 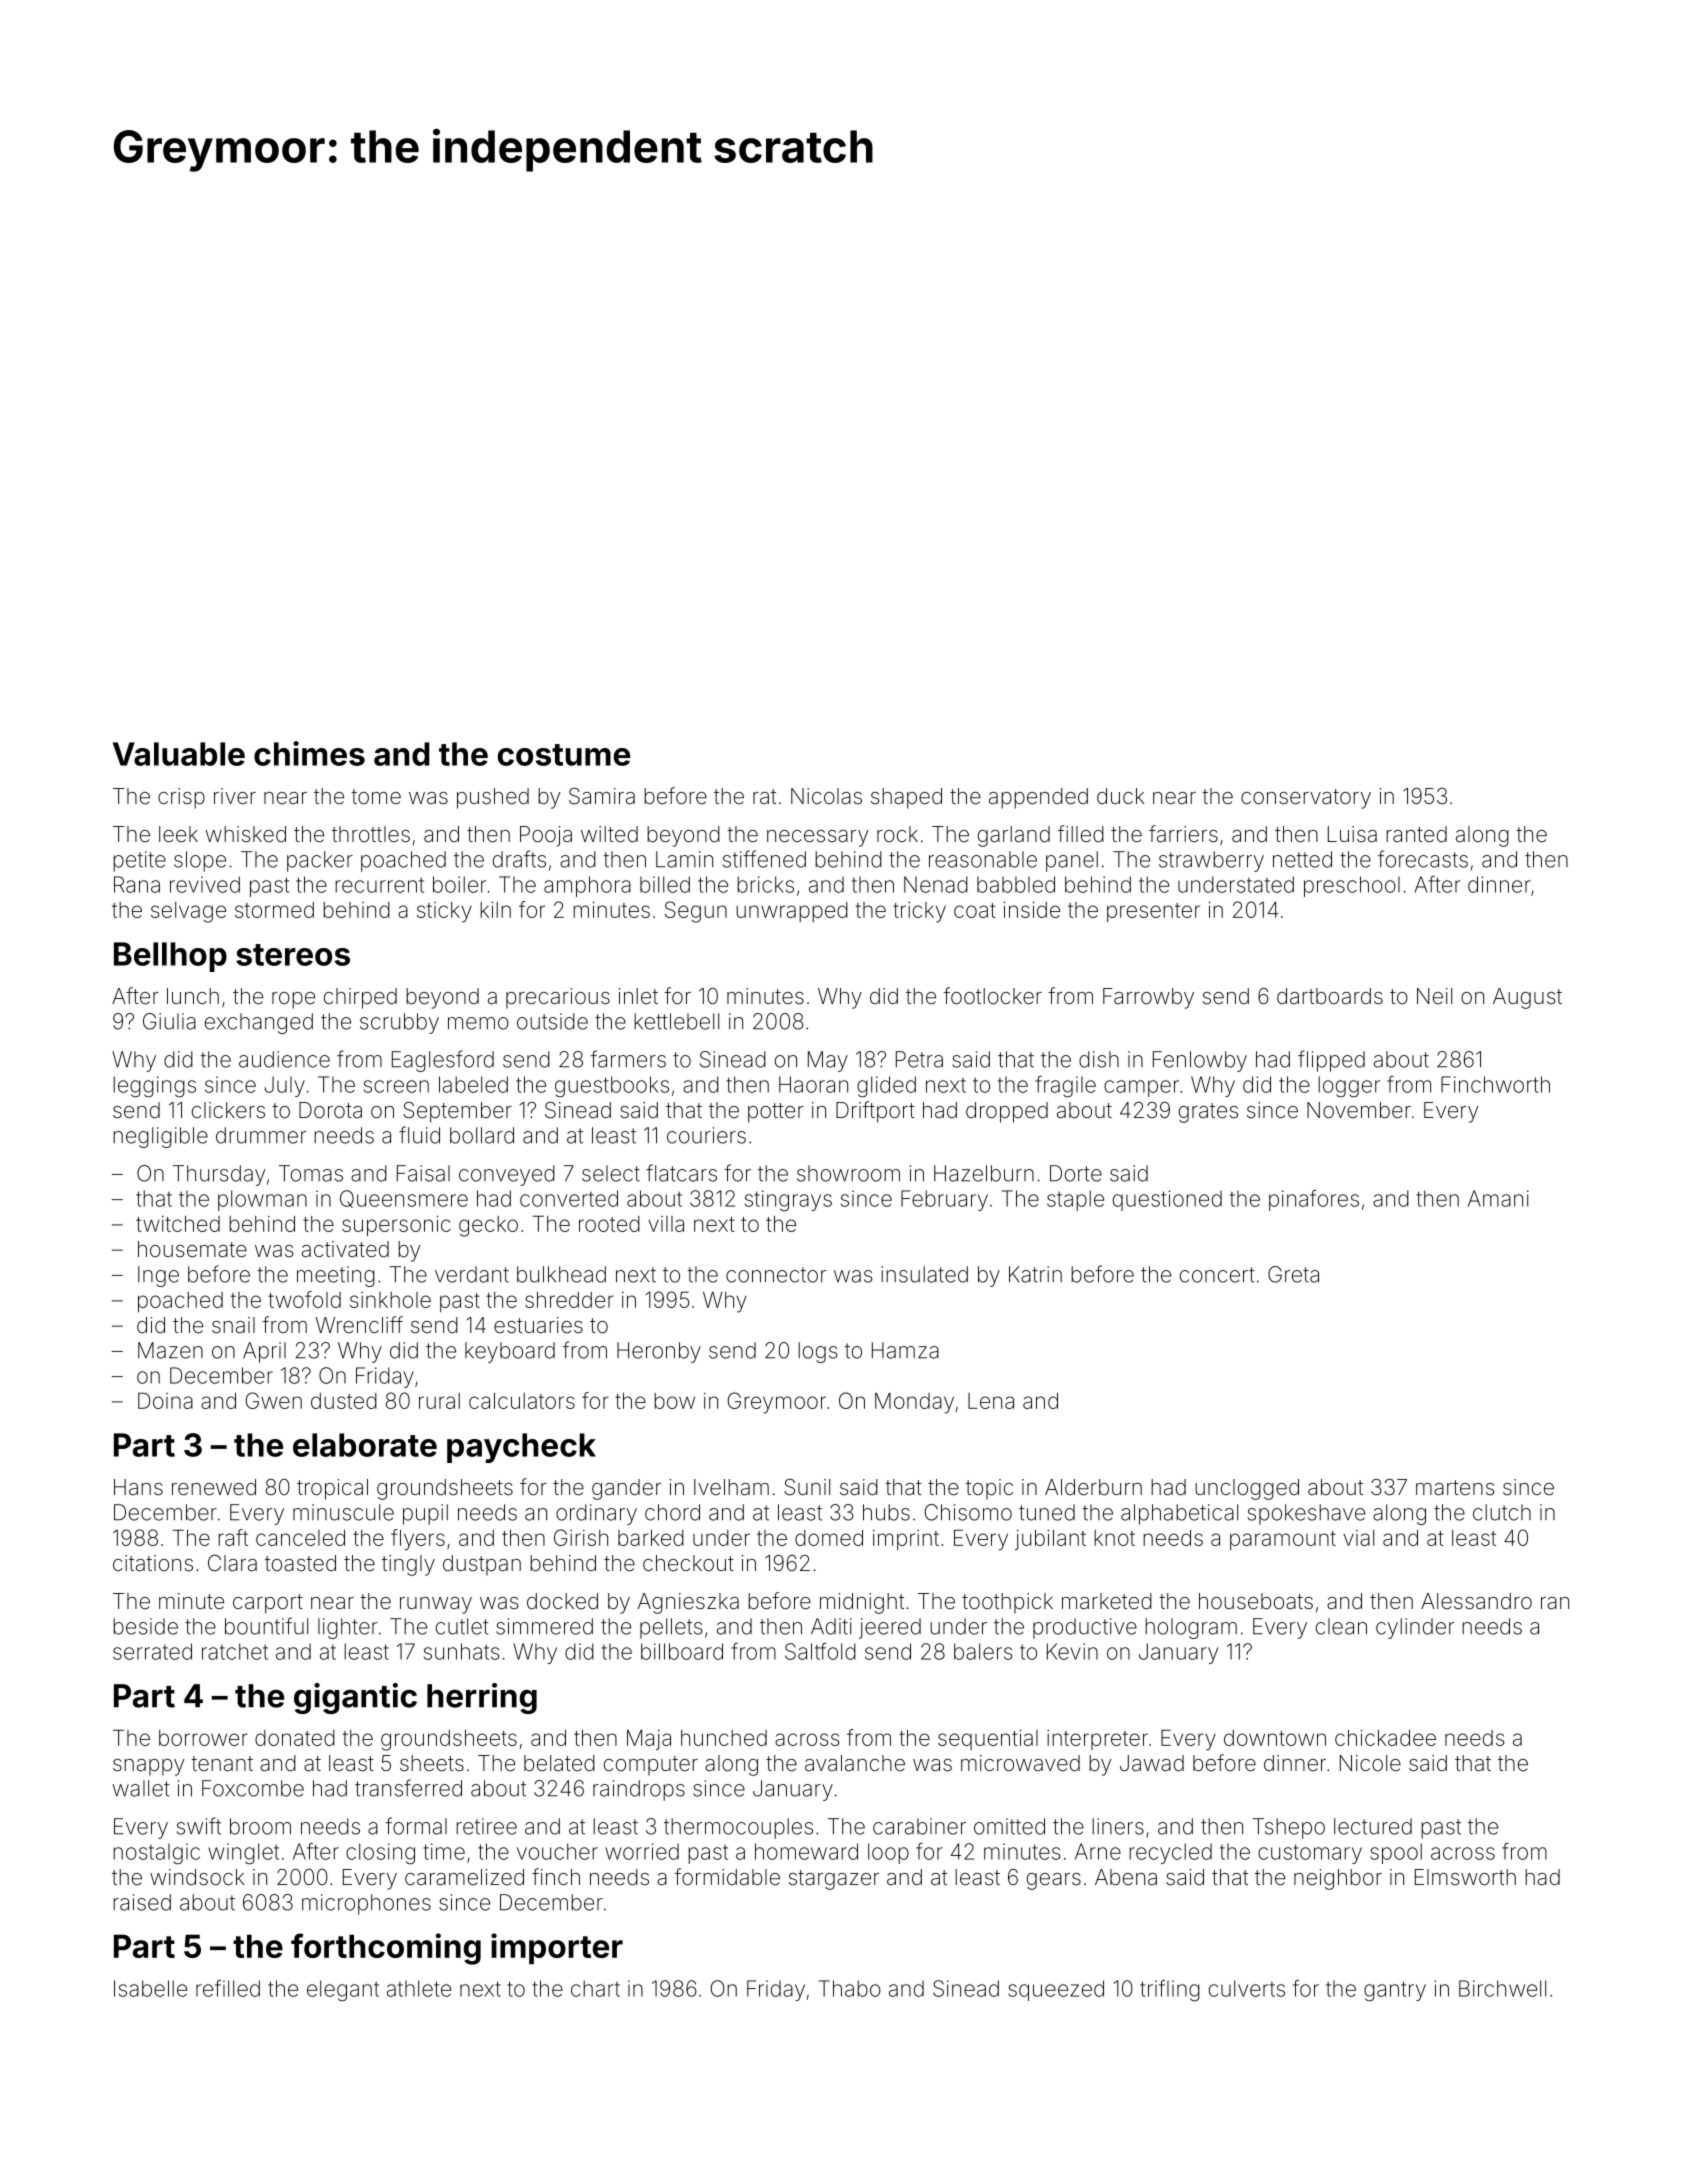 I want to click on Samira, so click(x=602, y=796).
